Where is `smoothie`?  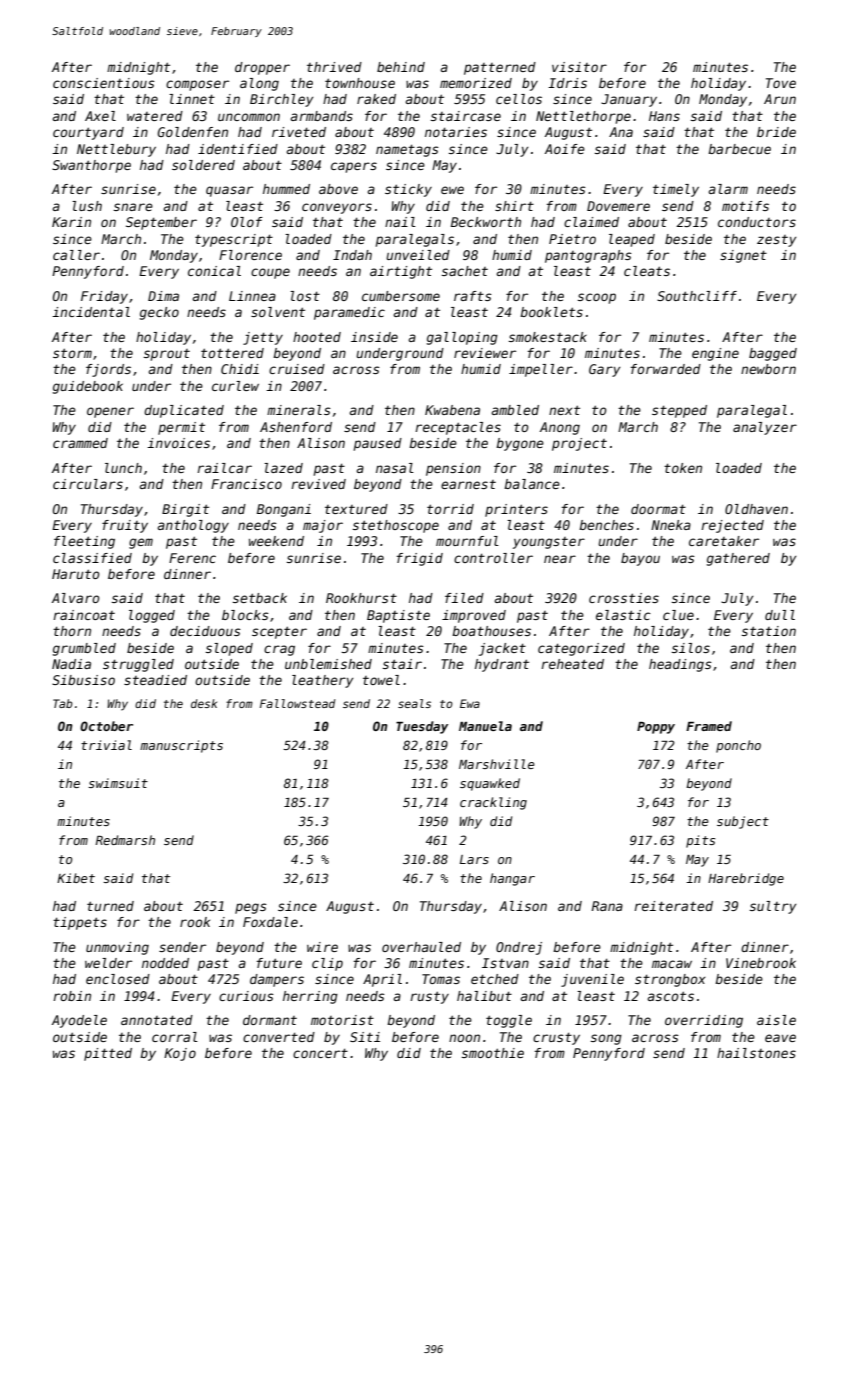 smoothie is located at coordinates (493, 1053).
